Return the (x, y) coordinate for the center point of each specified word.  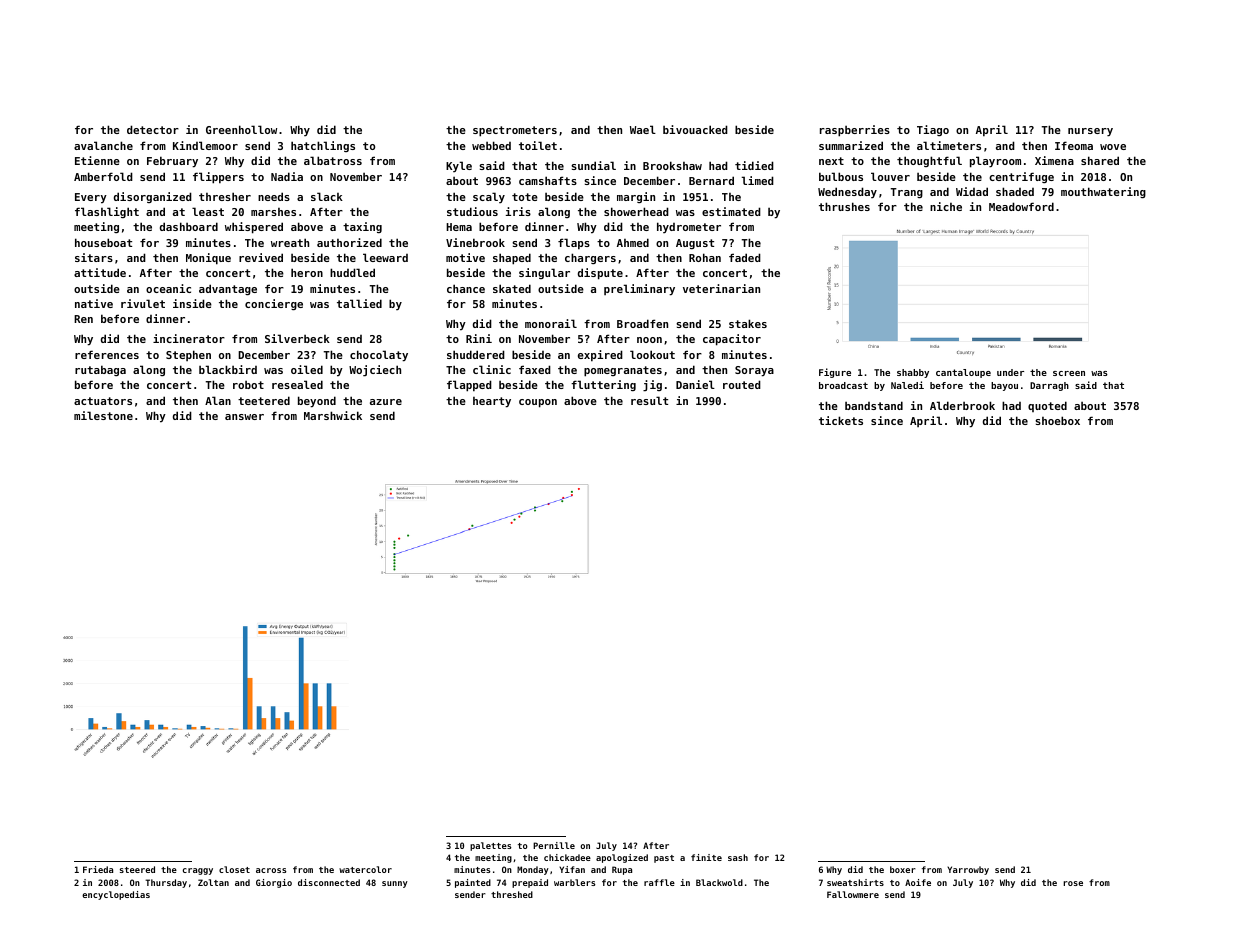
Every (91, 198)
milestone (103, 415)
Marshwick (333, 415)
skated (512, 288)
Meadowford (1021, 206)
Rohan (705, 257)
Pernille (554, 845)
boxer (903, 869)
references (107, 354)
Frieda (98, 869)
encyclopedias (116, 895)
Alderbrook (962, 405)
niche (946, 206)
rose (1073, 883)
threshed (512, 894)
